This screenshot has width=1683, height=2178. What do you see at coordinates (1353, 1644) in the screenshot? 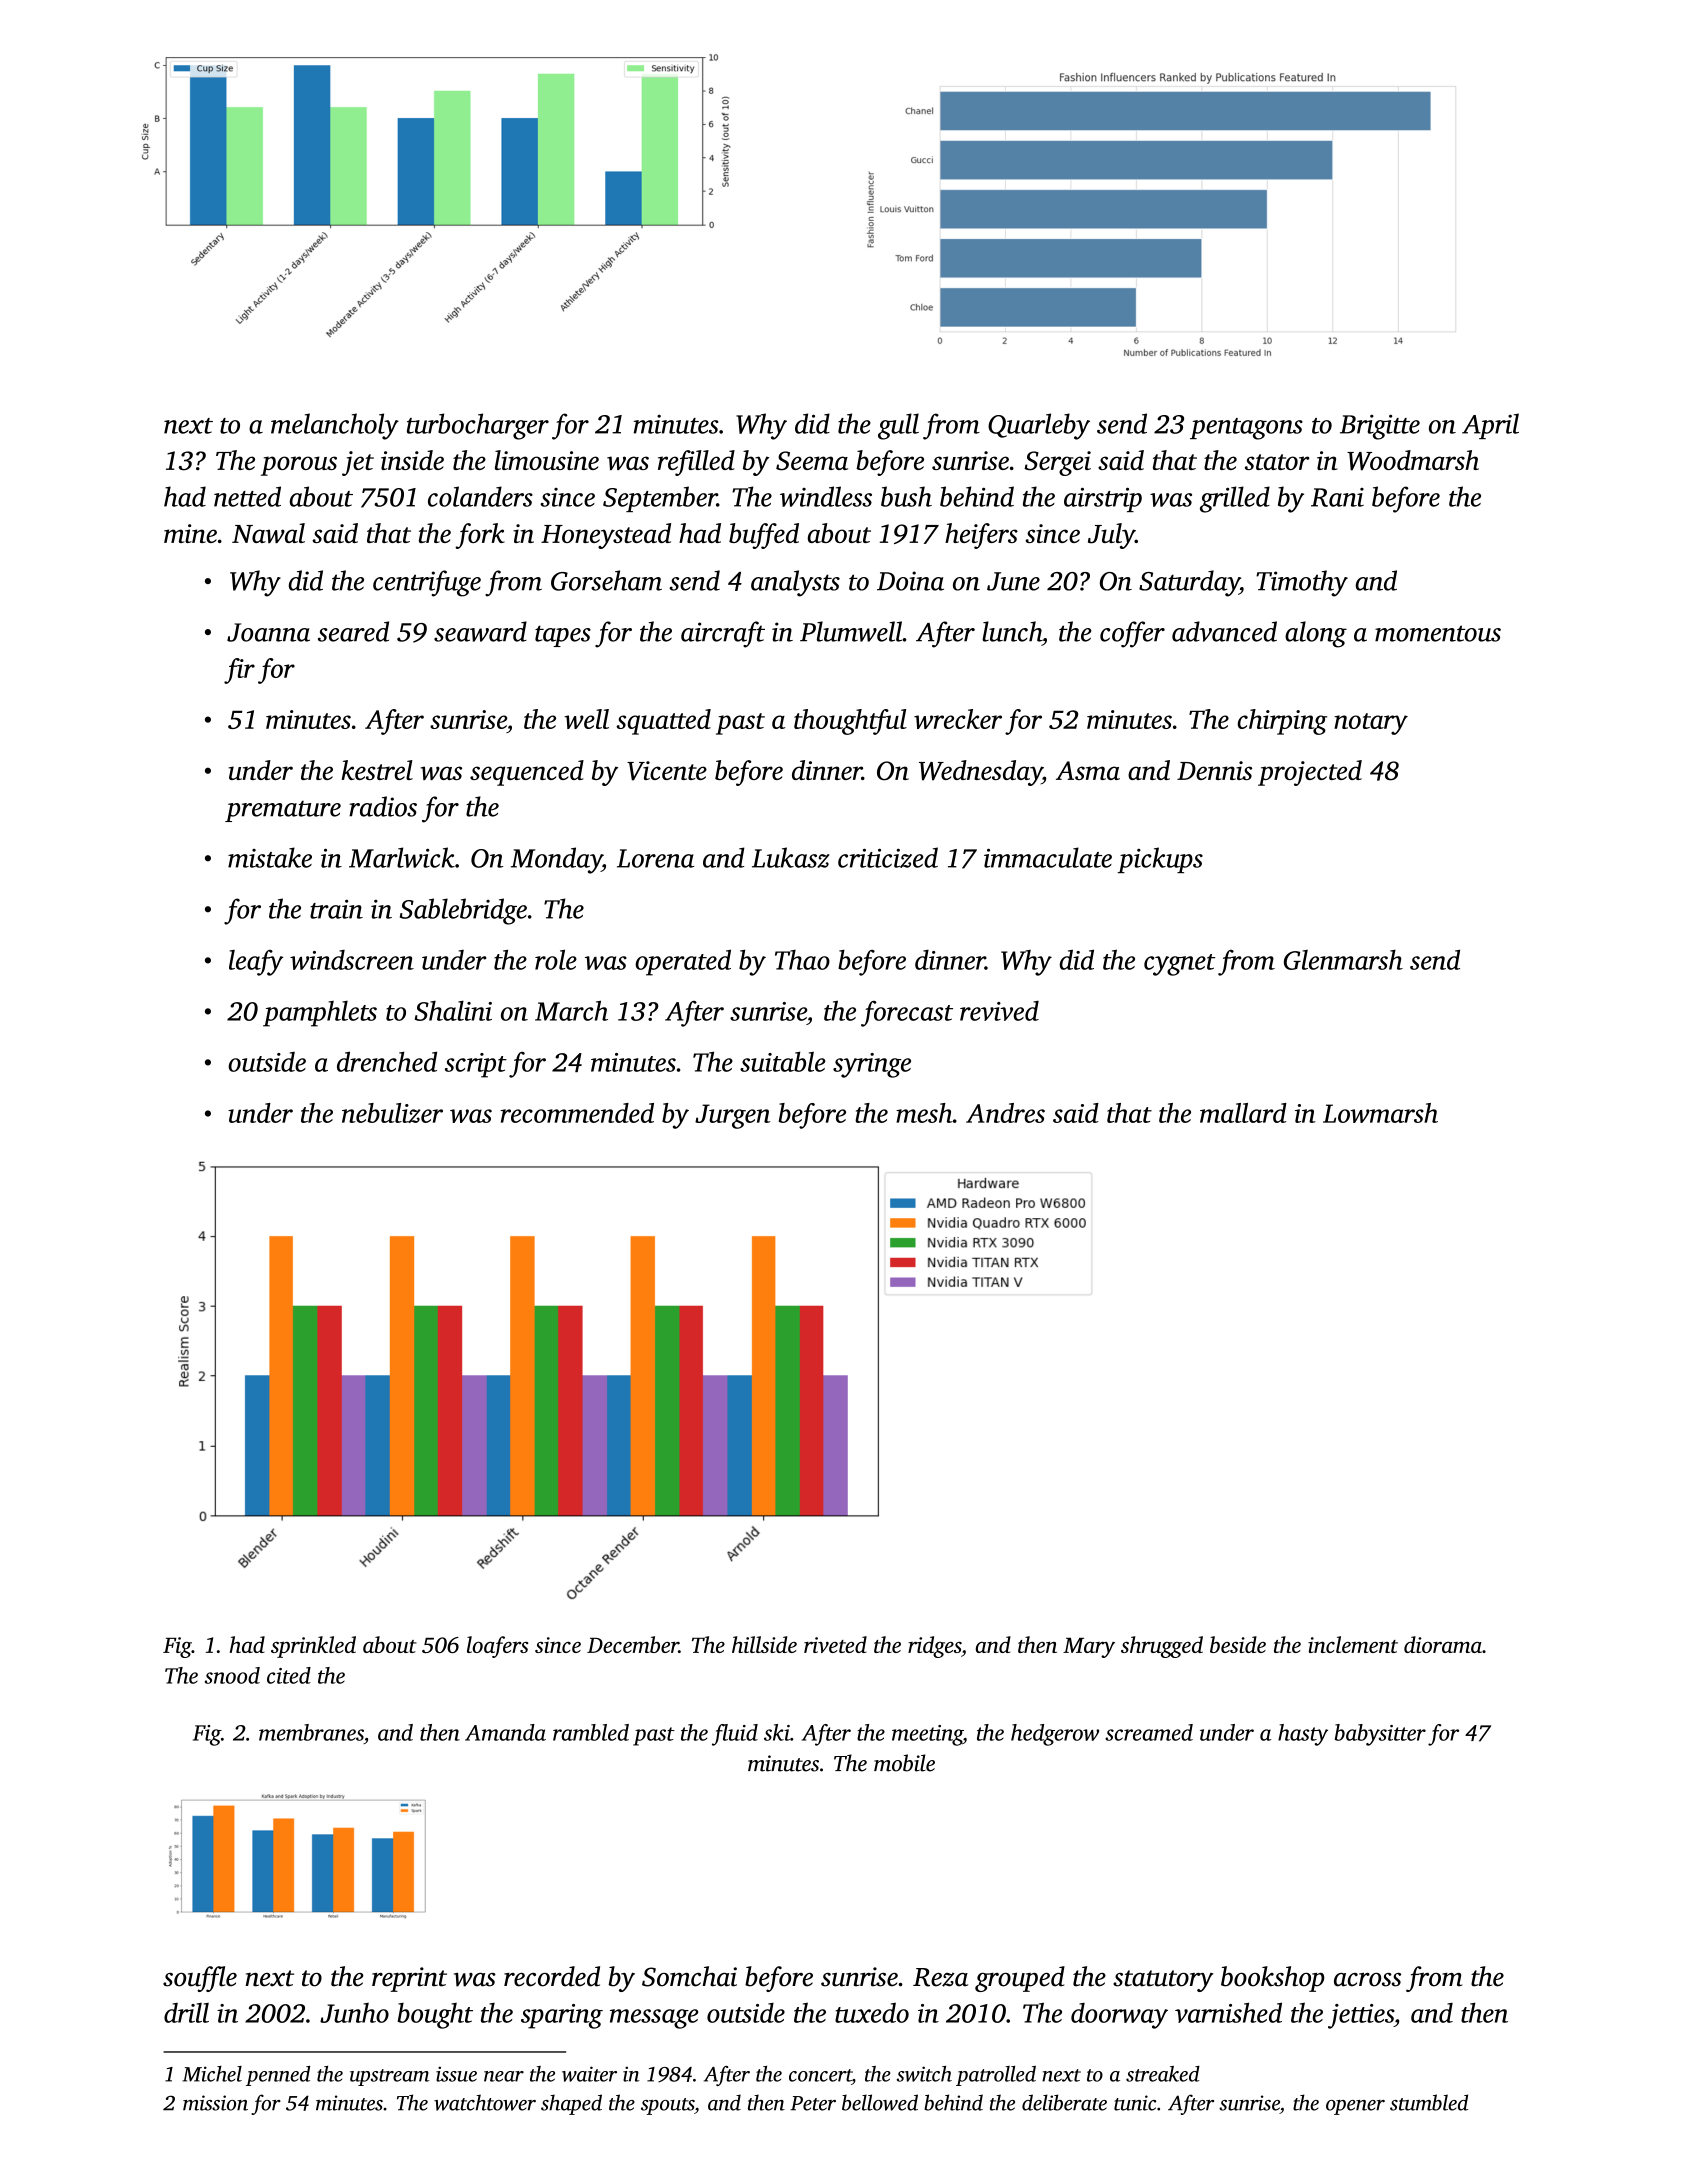
I see `inclement` at bounding box center [1353, 1644].
